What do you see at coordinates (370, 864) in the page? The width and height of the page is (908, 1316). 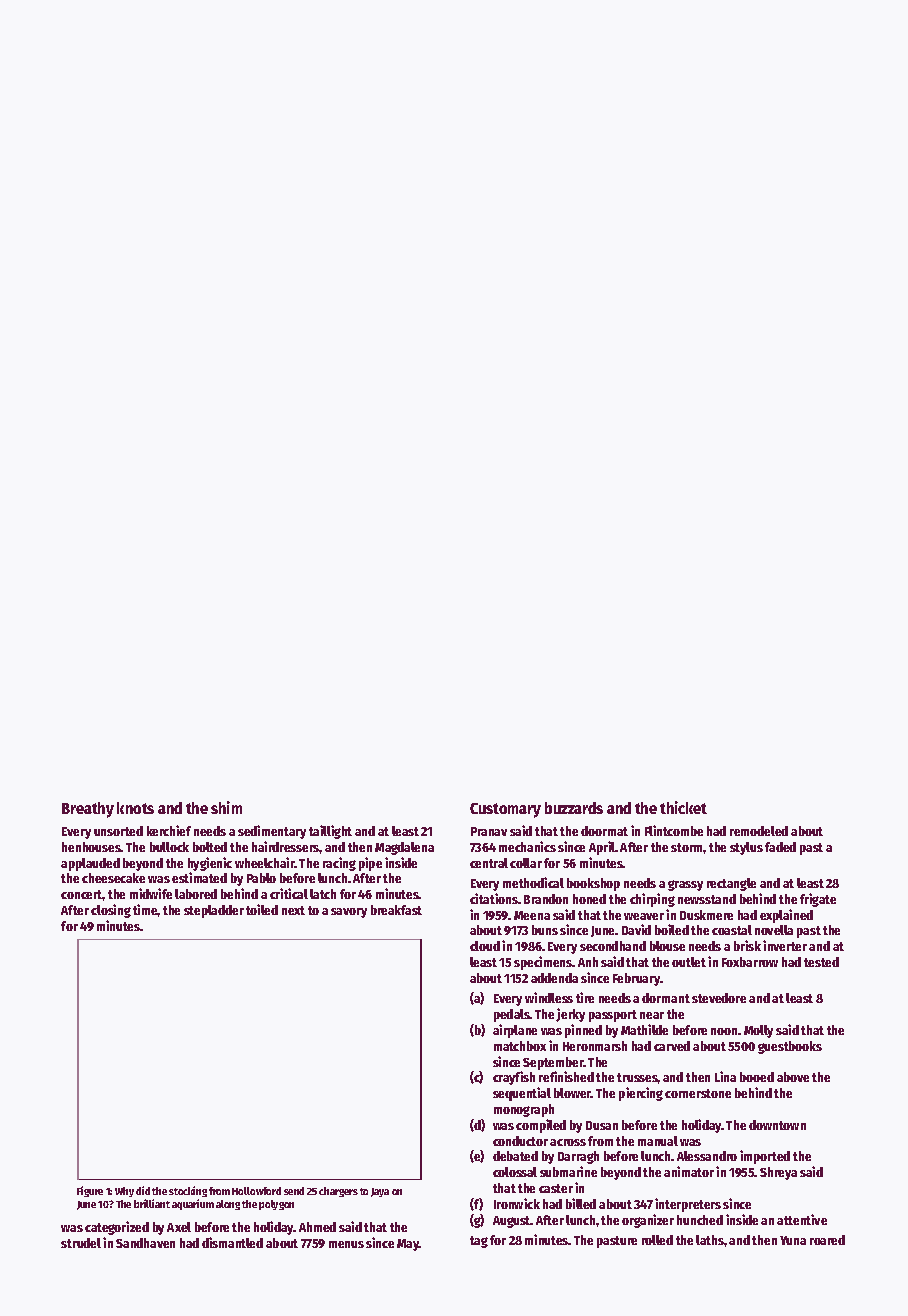 I see `pipe` at bounding box center [370, 864].
